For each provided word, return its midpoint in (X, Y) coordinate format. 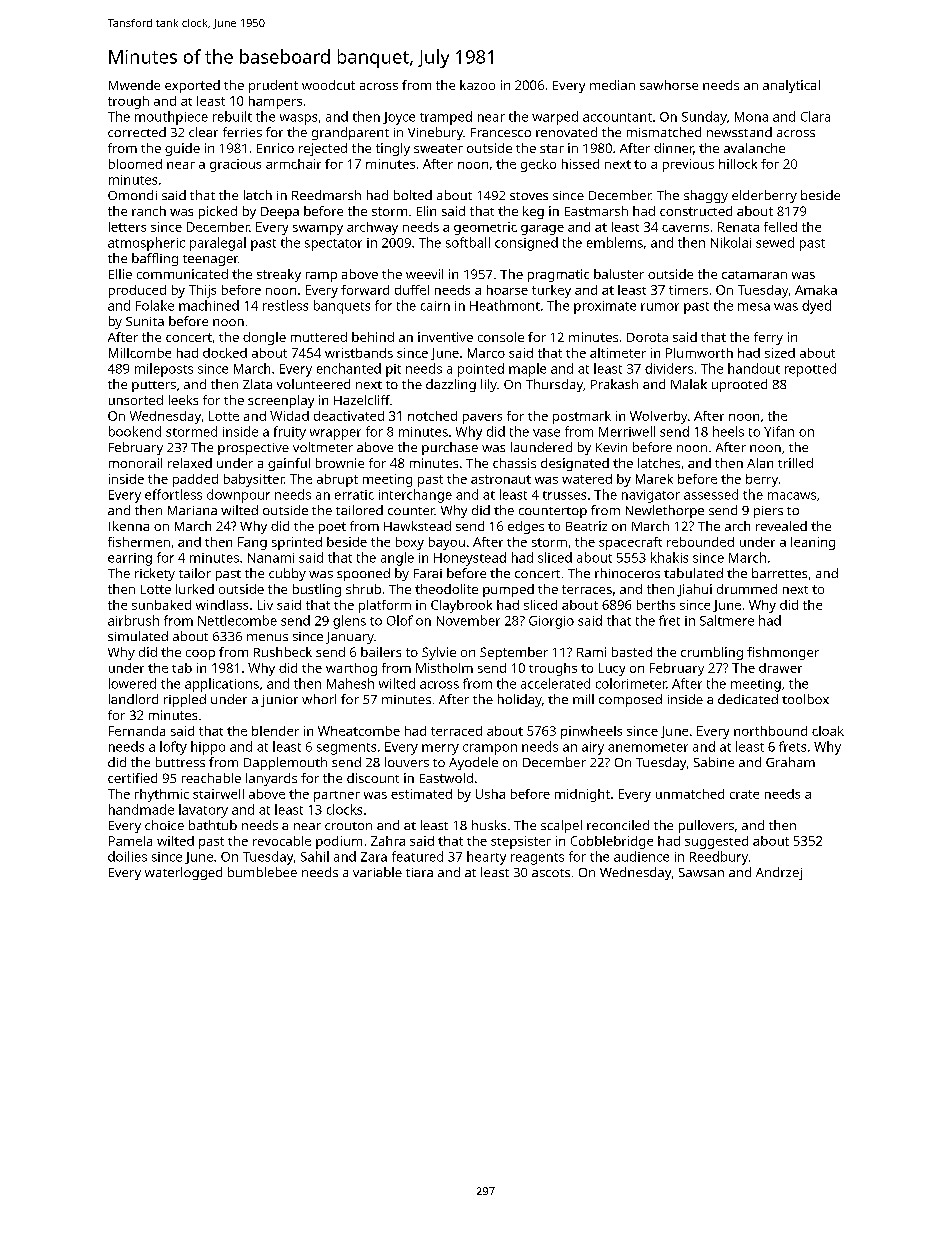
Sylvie (439, 653)
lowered (132, 683)
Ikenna (129, 526)
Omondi (132, 195)
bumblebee (262, 872)
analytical (791, 86)
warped (555, 118)
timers (688, 290)
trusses (564, 495)
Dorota (647, 337)
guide (182, 149)
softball (468, 242)
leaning (813, 543)
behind (373, 337)
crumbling (712, 653)
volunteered (313, 384)
